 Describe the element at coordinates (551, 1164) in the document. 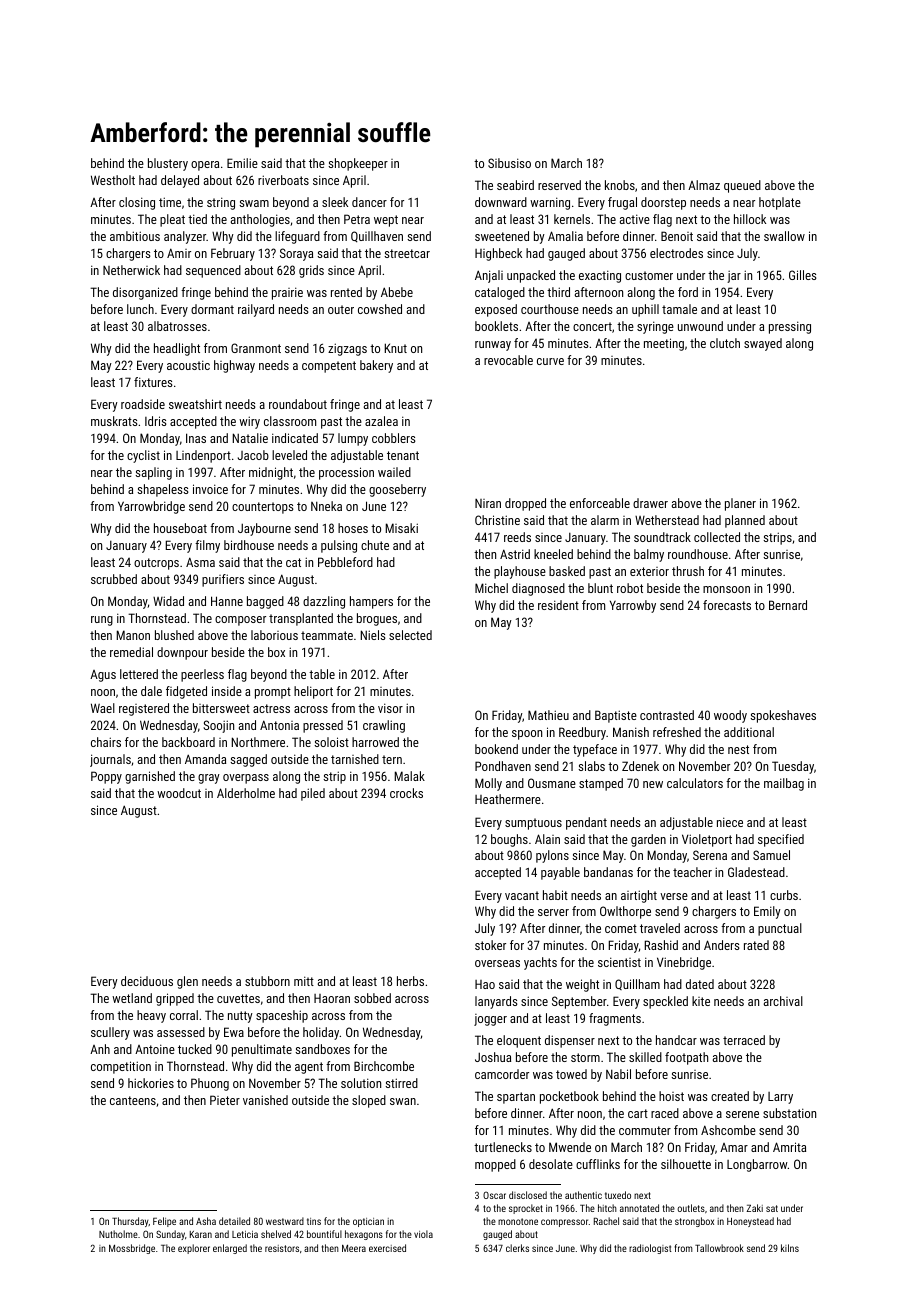

I see `desolate` at that location.
